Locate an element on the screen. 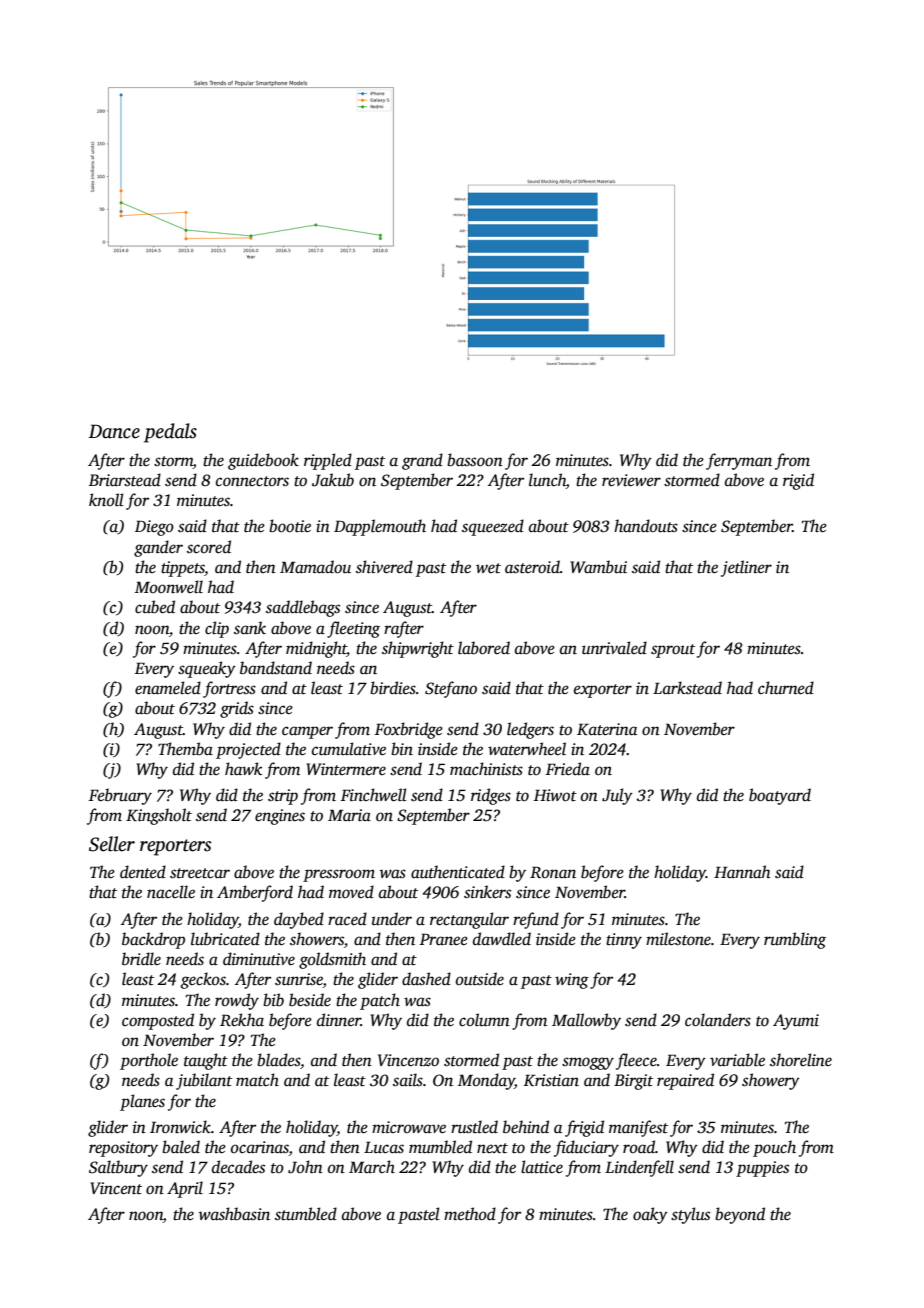 The image size is (924, 1308). asteroid is located at coordinates (532, 567).
